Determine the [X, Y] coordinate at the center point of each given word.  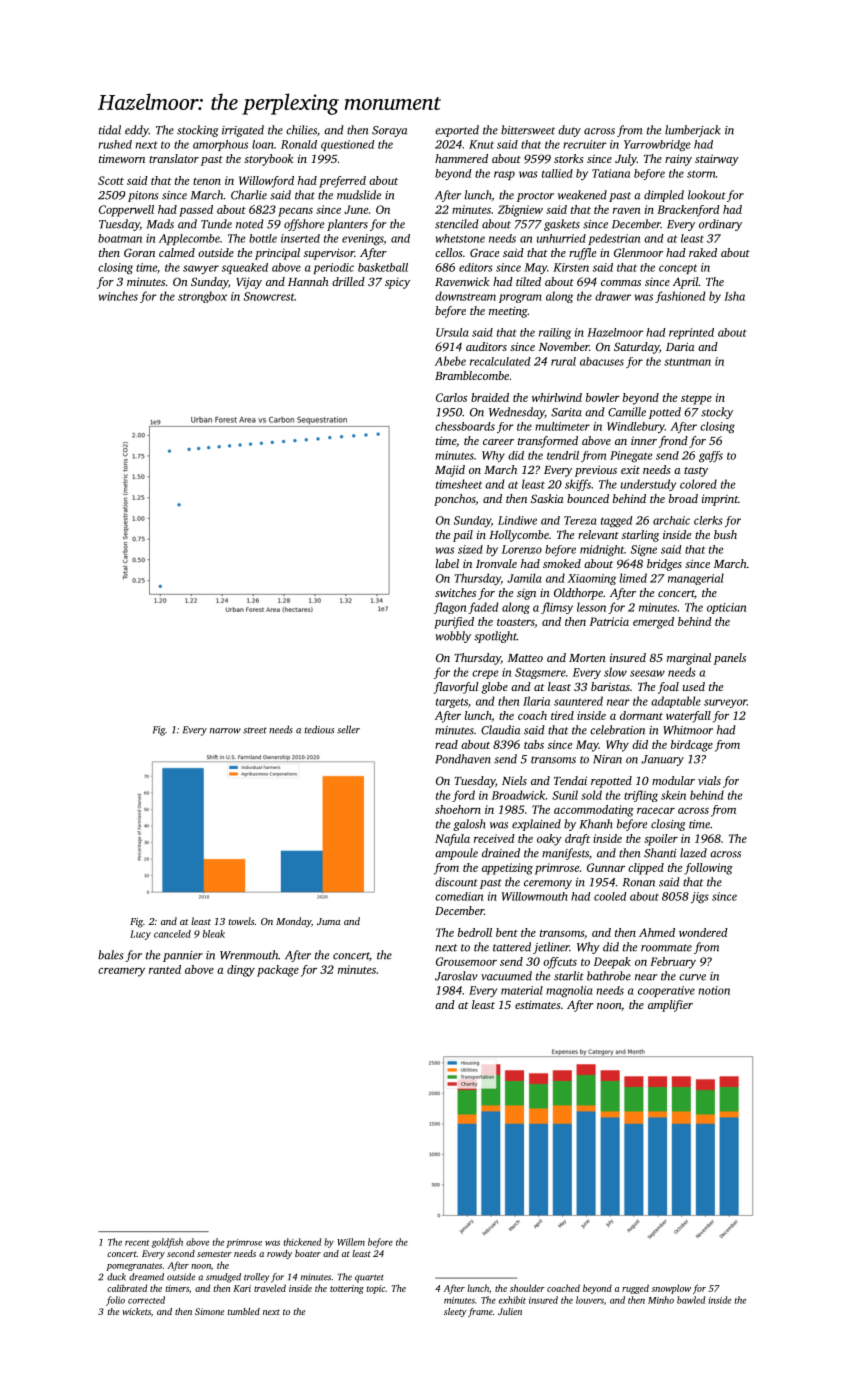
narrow [225, 731]
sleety [455, 1312]
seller [348, 729]
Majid [450, 471]
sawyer [201, 269]
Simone [209, 1311]
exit [630, 469]
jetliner [551, 948]
